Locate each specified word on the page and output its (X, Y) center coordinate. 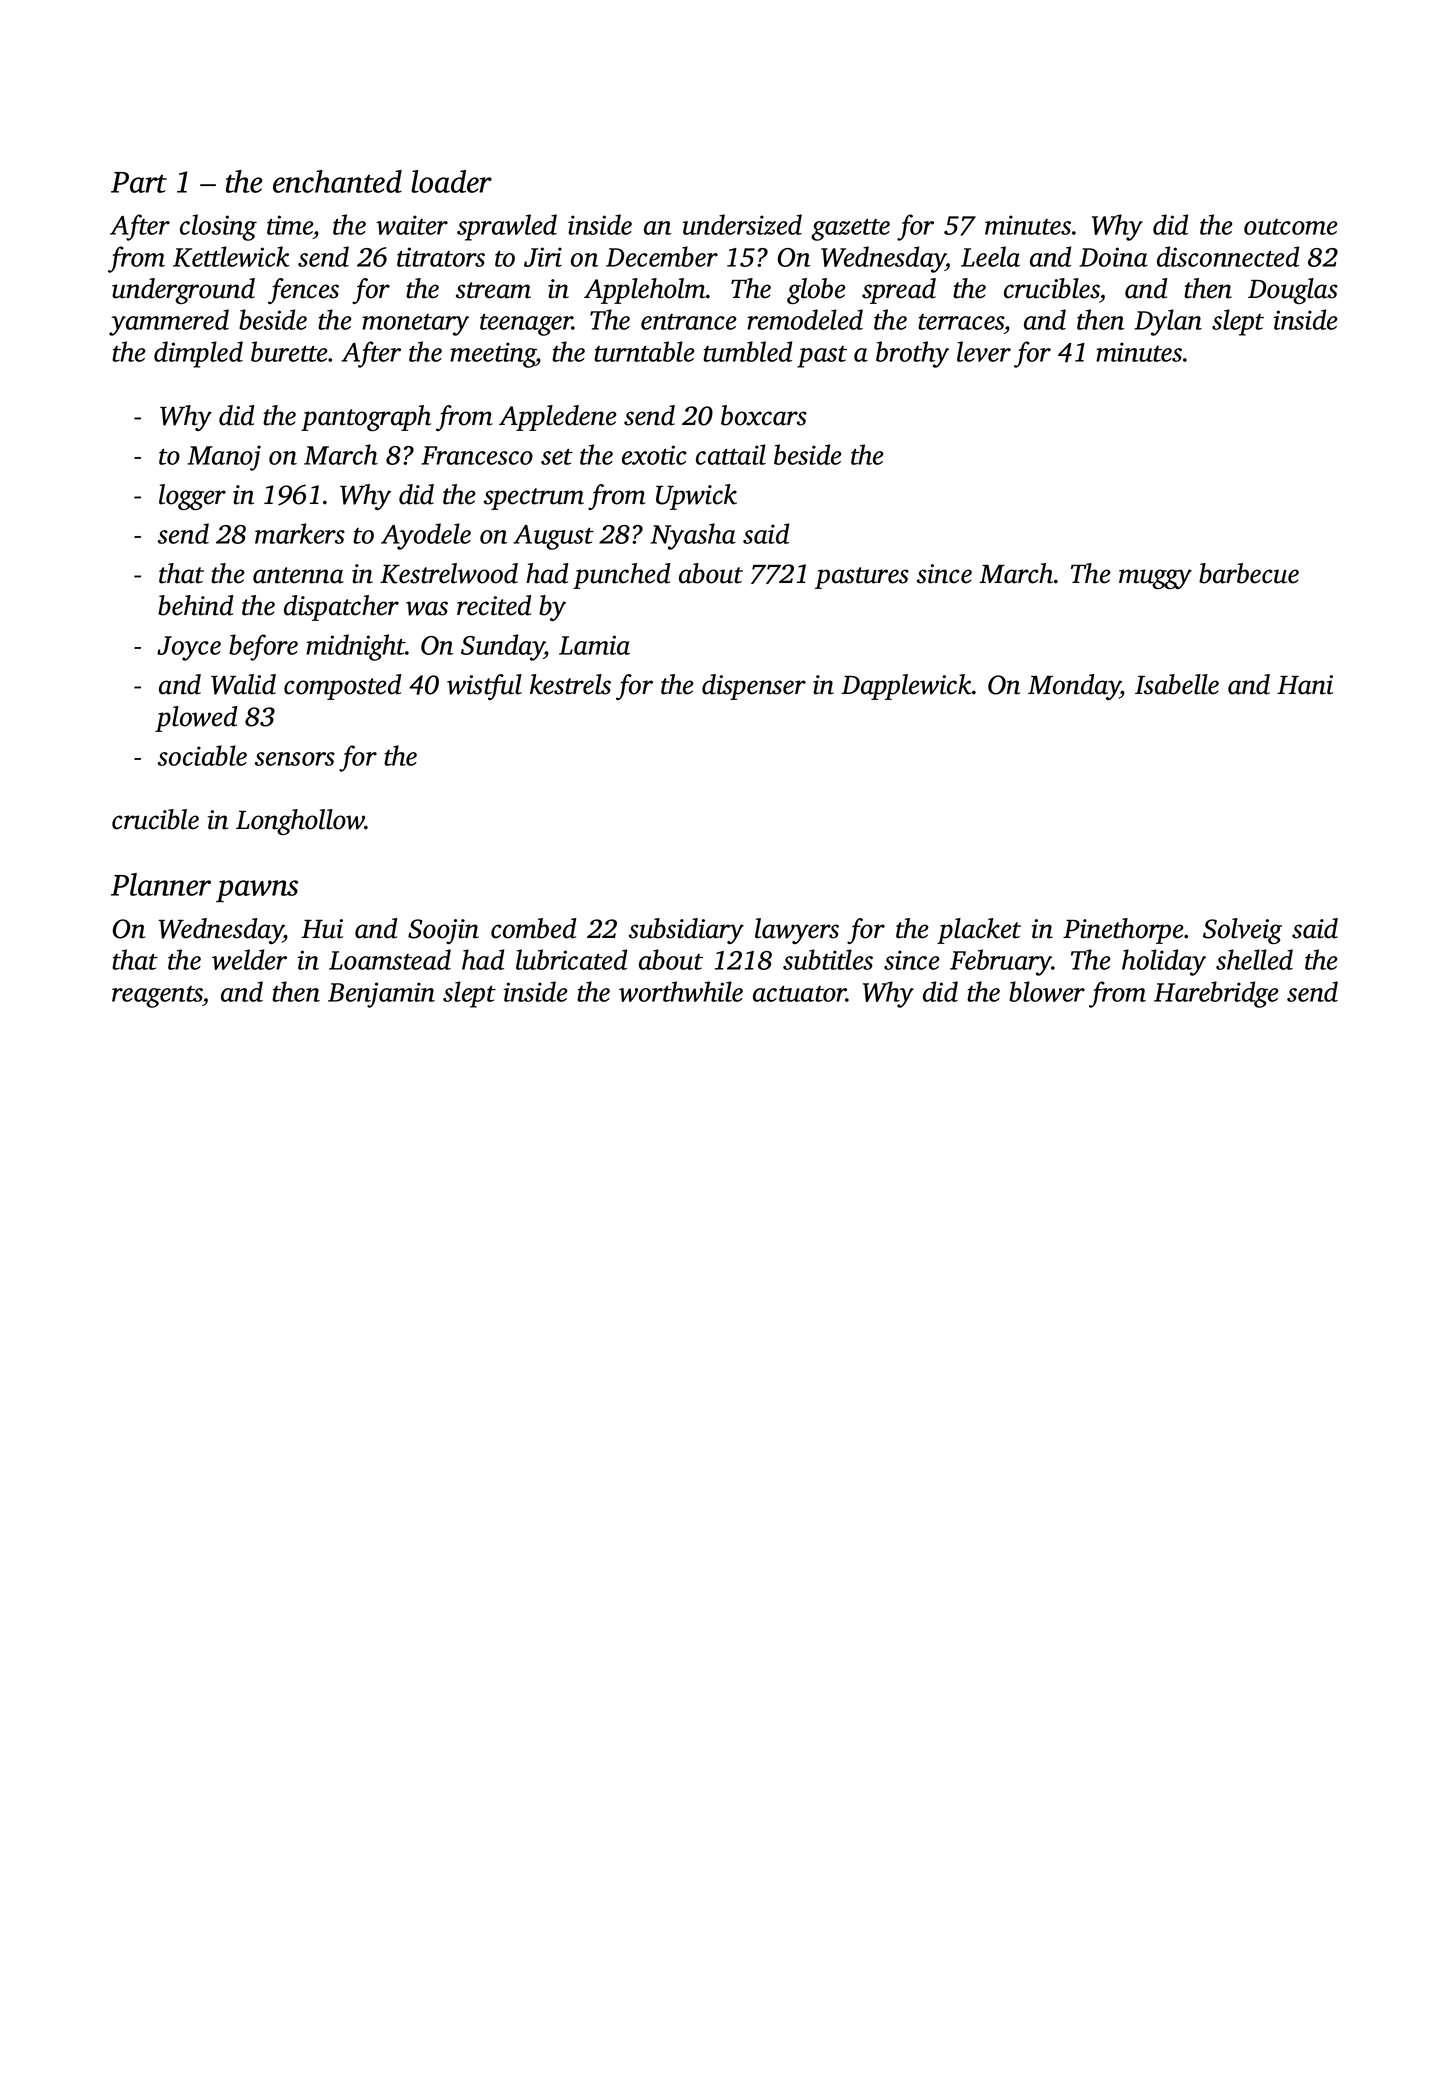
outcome (1290, 227)
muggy (1155, 579)
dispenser (754, 687)
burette (289, 351)
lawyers (797, 931)
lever (984, 351)
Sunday (503, 647)
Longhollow (300, 822)
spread (899, 291)
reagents (157, 997)
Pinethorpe (1123, 931)
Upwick (696, 497)
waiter (412, 225)
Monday (1074, 687)
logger (192, 497)
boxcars (764, 415)
